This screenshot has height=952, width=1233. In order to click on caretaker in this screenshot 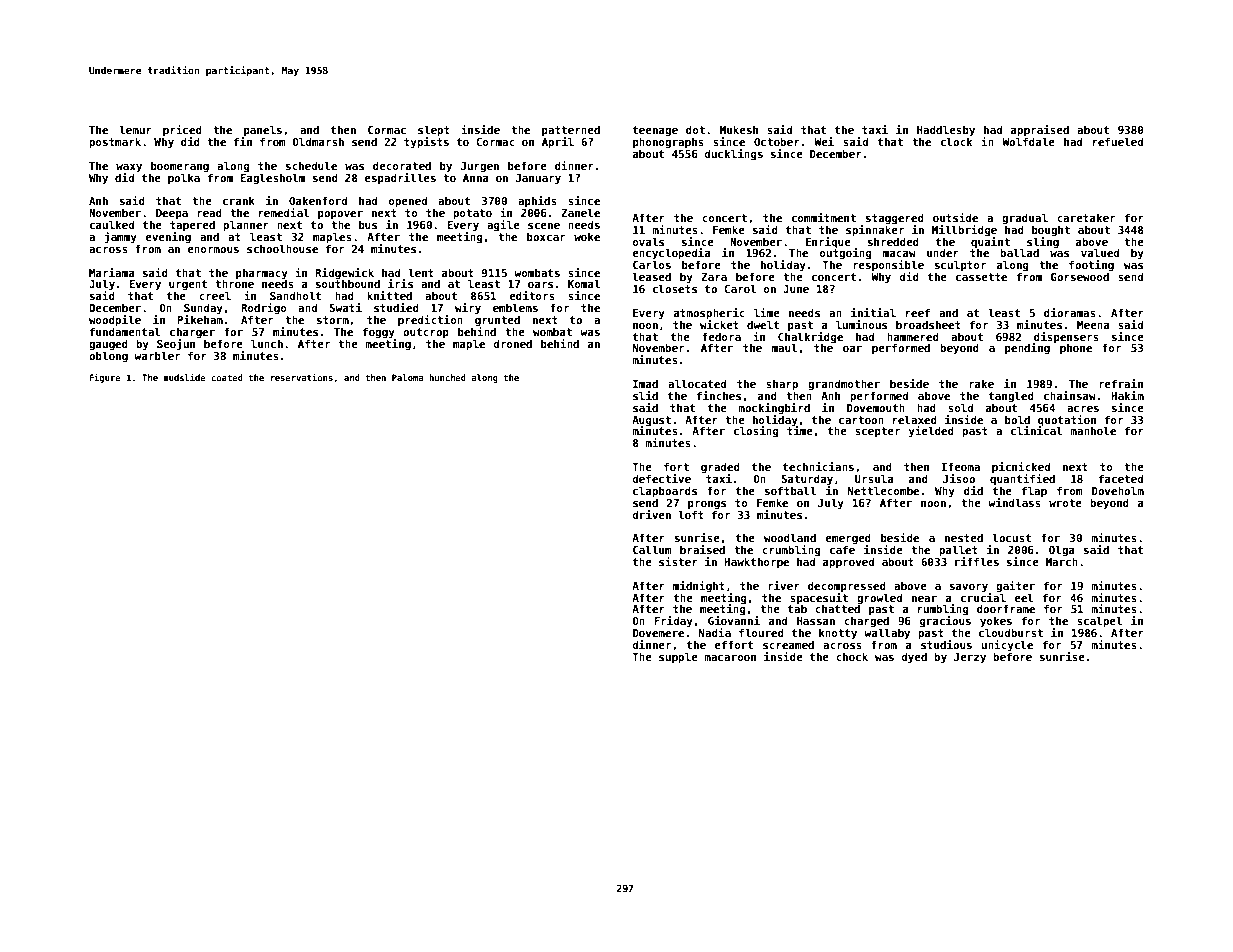, I will do `click(1086, 217)`.
